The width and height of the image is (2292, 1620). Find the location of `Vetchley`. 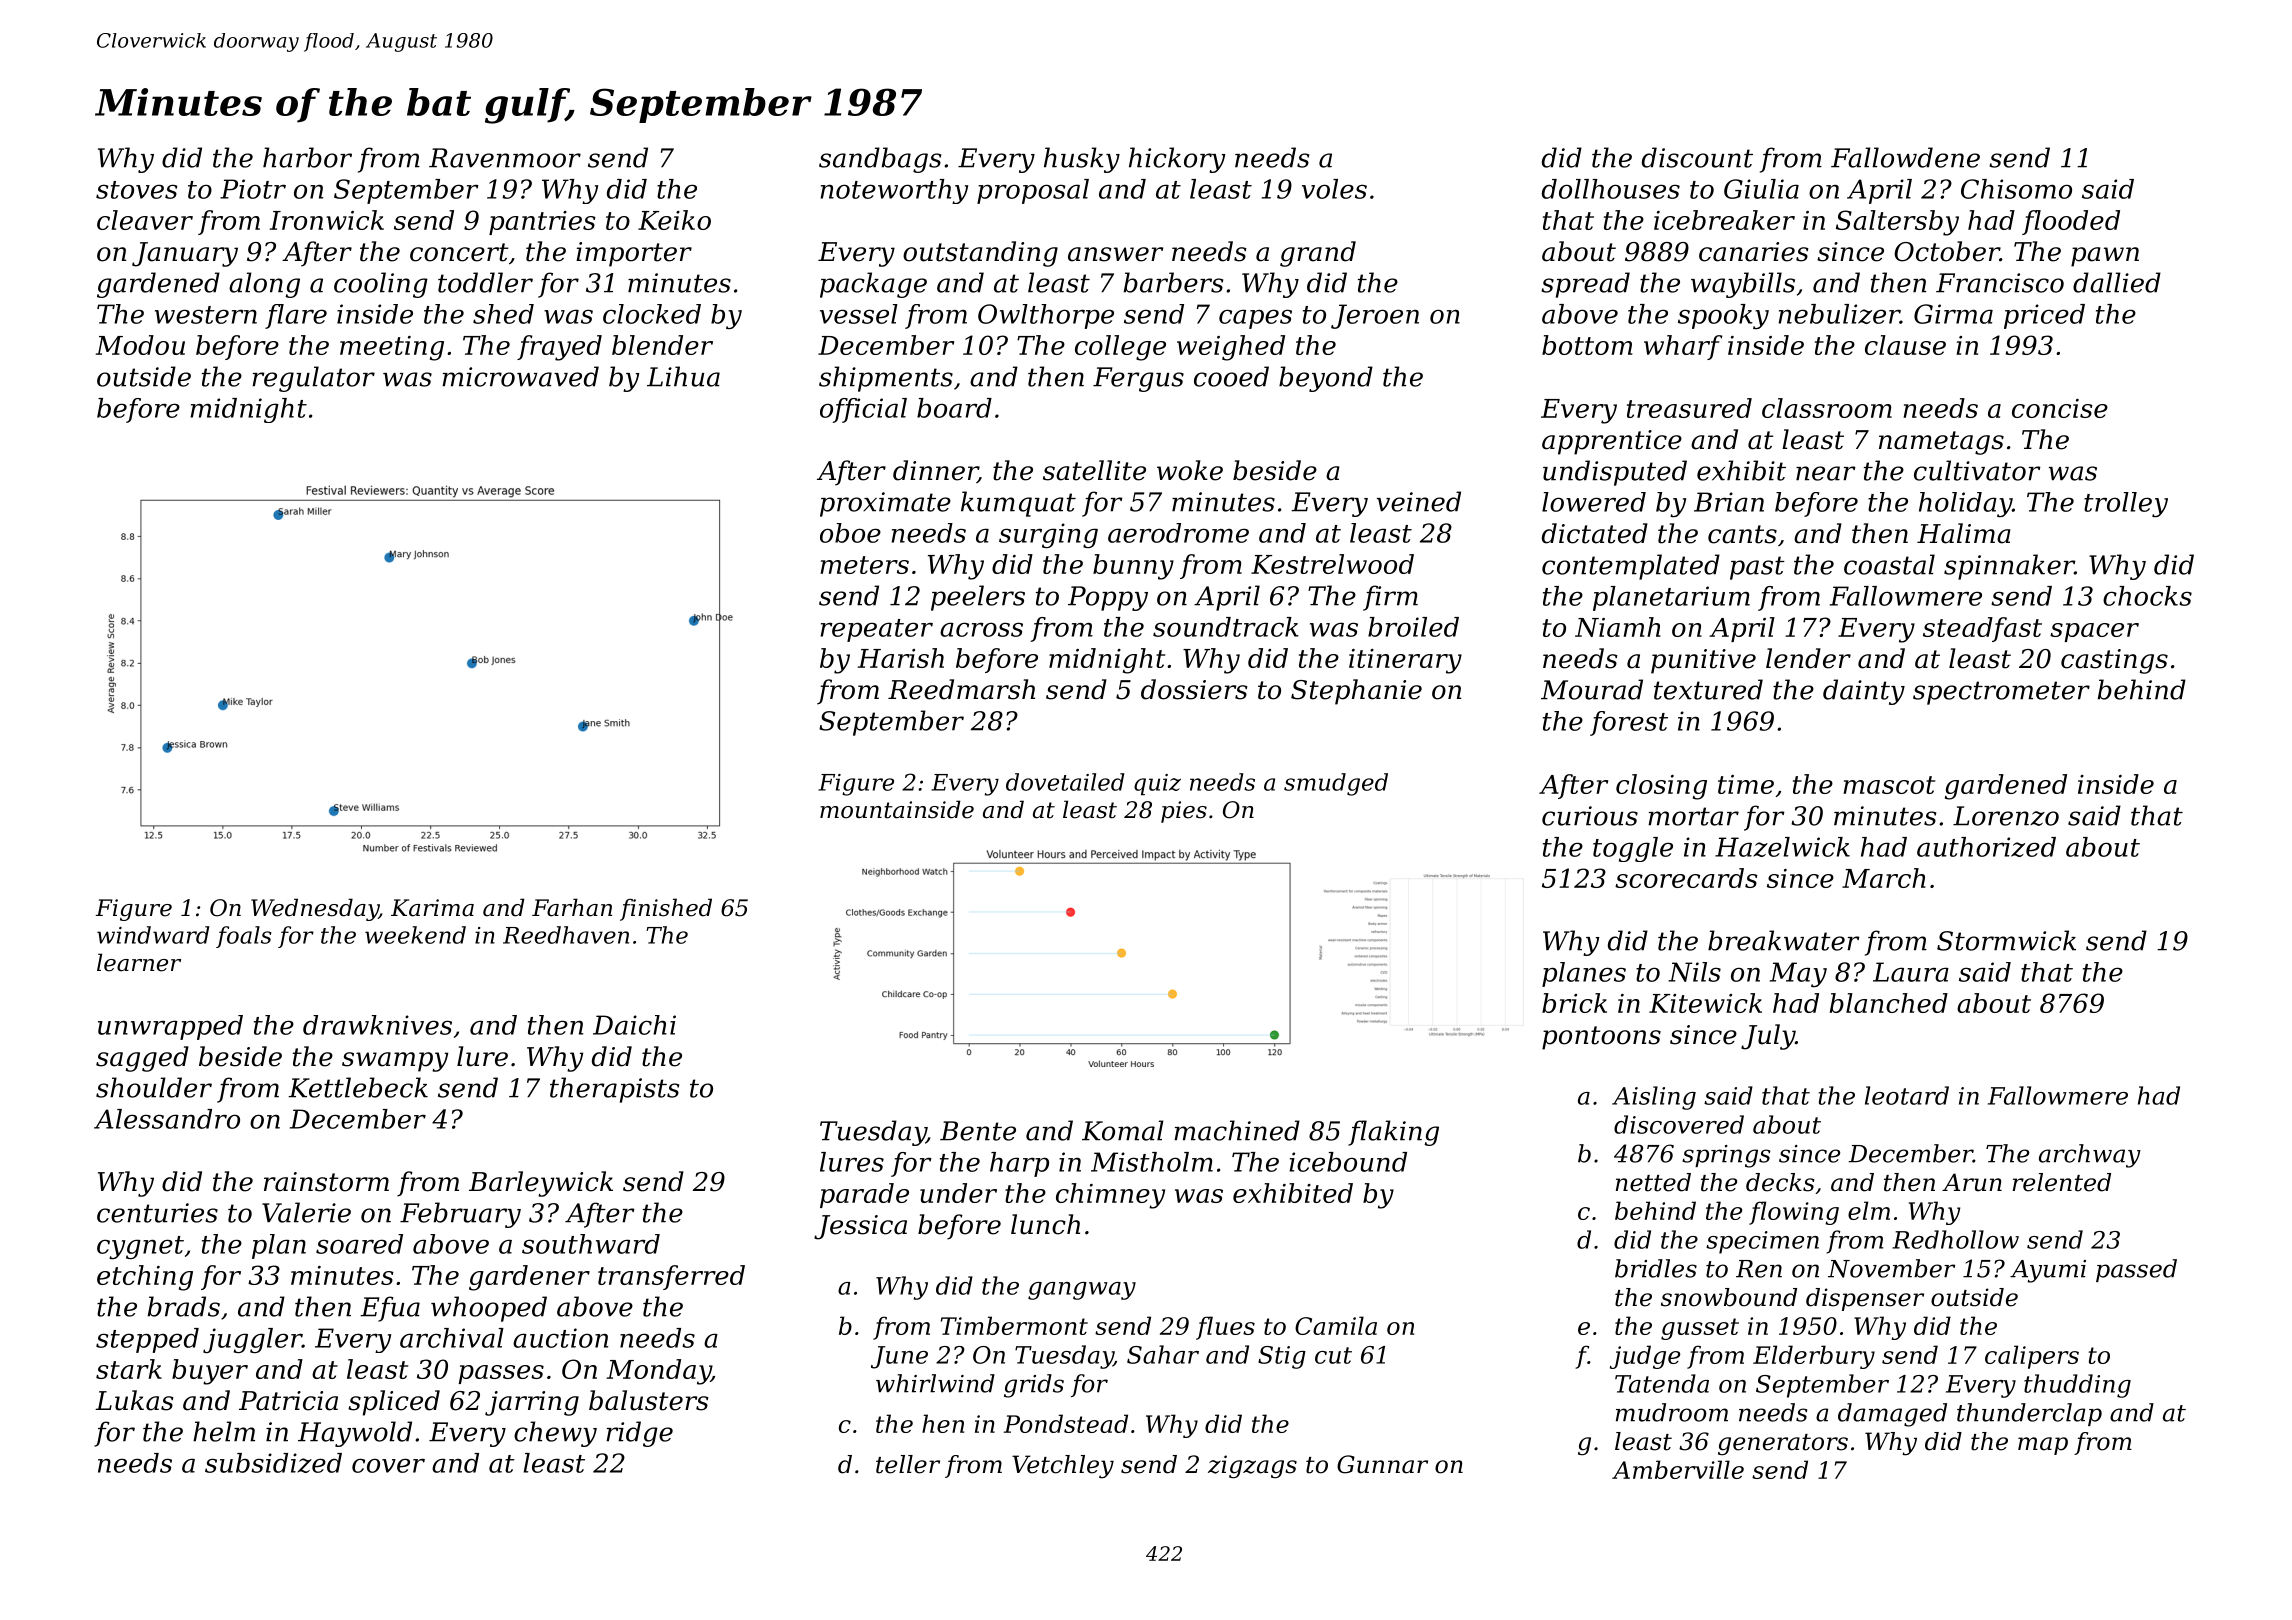

Vetchley is located at coordinates (1063, 1467).
